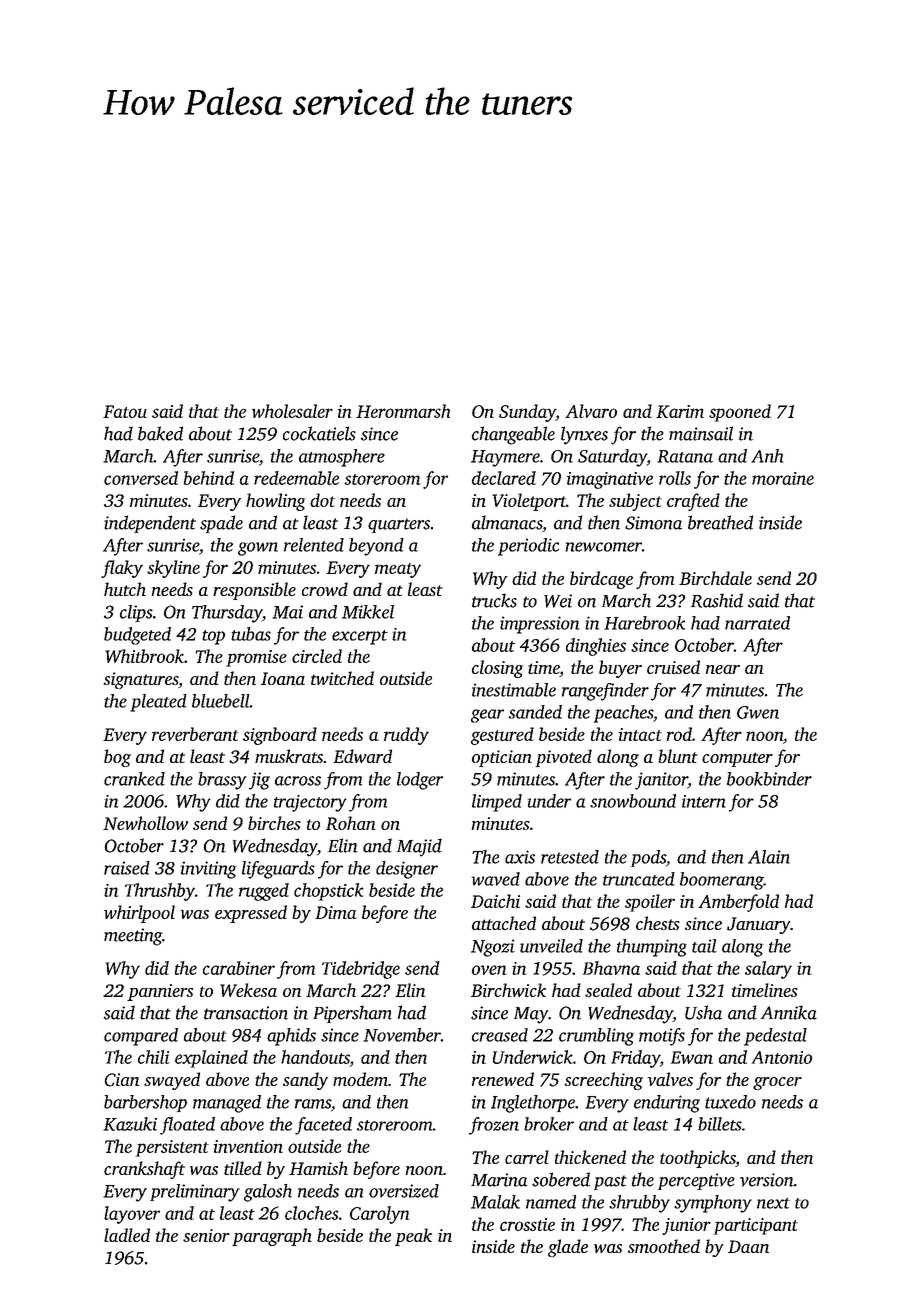  I want to click on bluebell, so click(221, 701).
